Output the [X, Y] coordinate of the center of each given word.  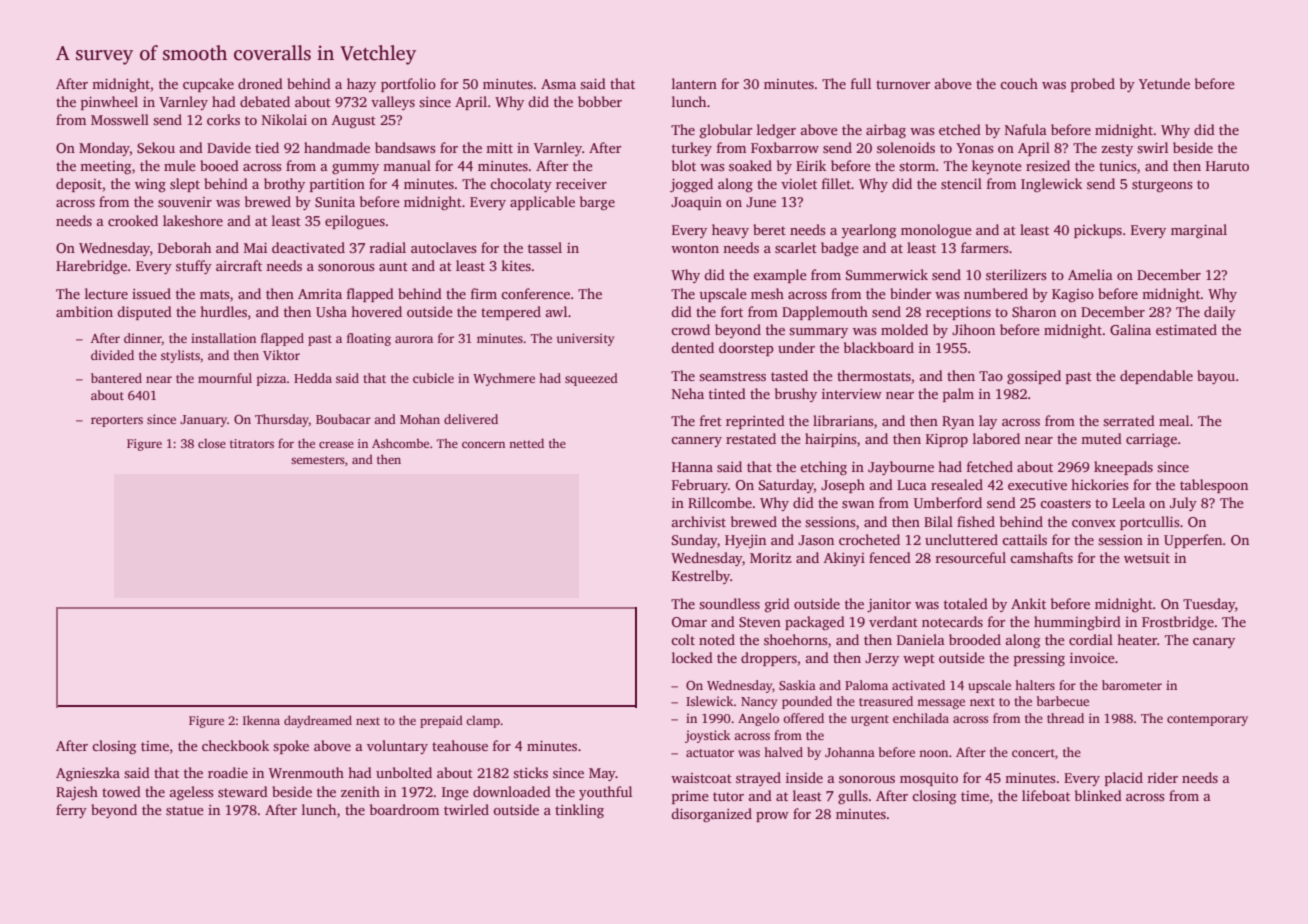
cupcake [208, 85]
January [203, 421]
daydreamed [318, 721]
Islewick [709, 701]
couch [1019, 83]
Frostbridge [1178, 623]
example [780, 276]
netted [526, 443]
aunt [393, 266]
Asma [558, 84]
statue [185, 810]
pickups [1098, 231]
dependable [1156, 377]
